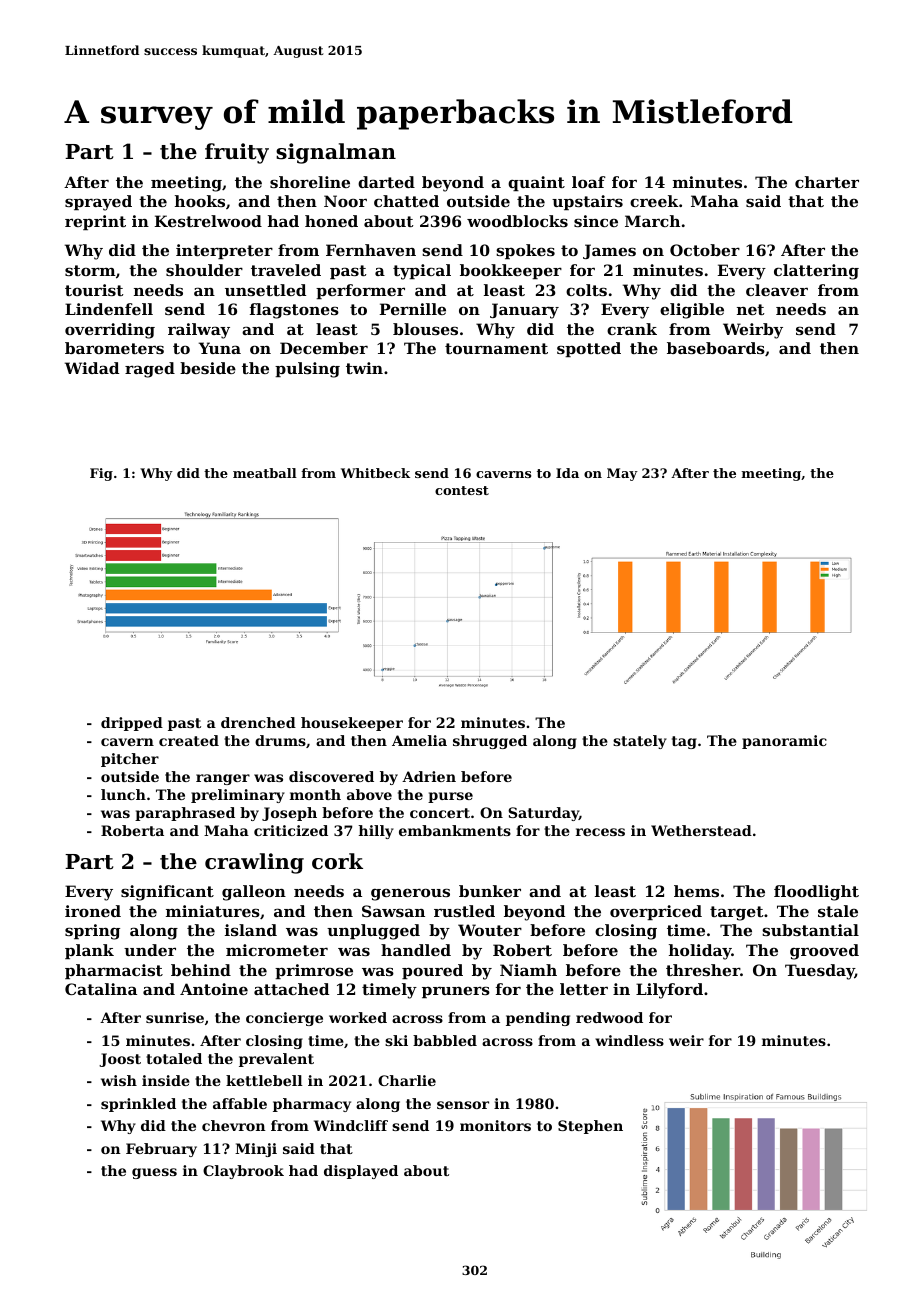 Image resolution: width=924 pixels, height=1308 pixels. What do you see at coordinates (589, 349) in the document?
I see `spotted` at bounding box center [589, 349].
